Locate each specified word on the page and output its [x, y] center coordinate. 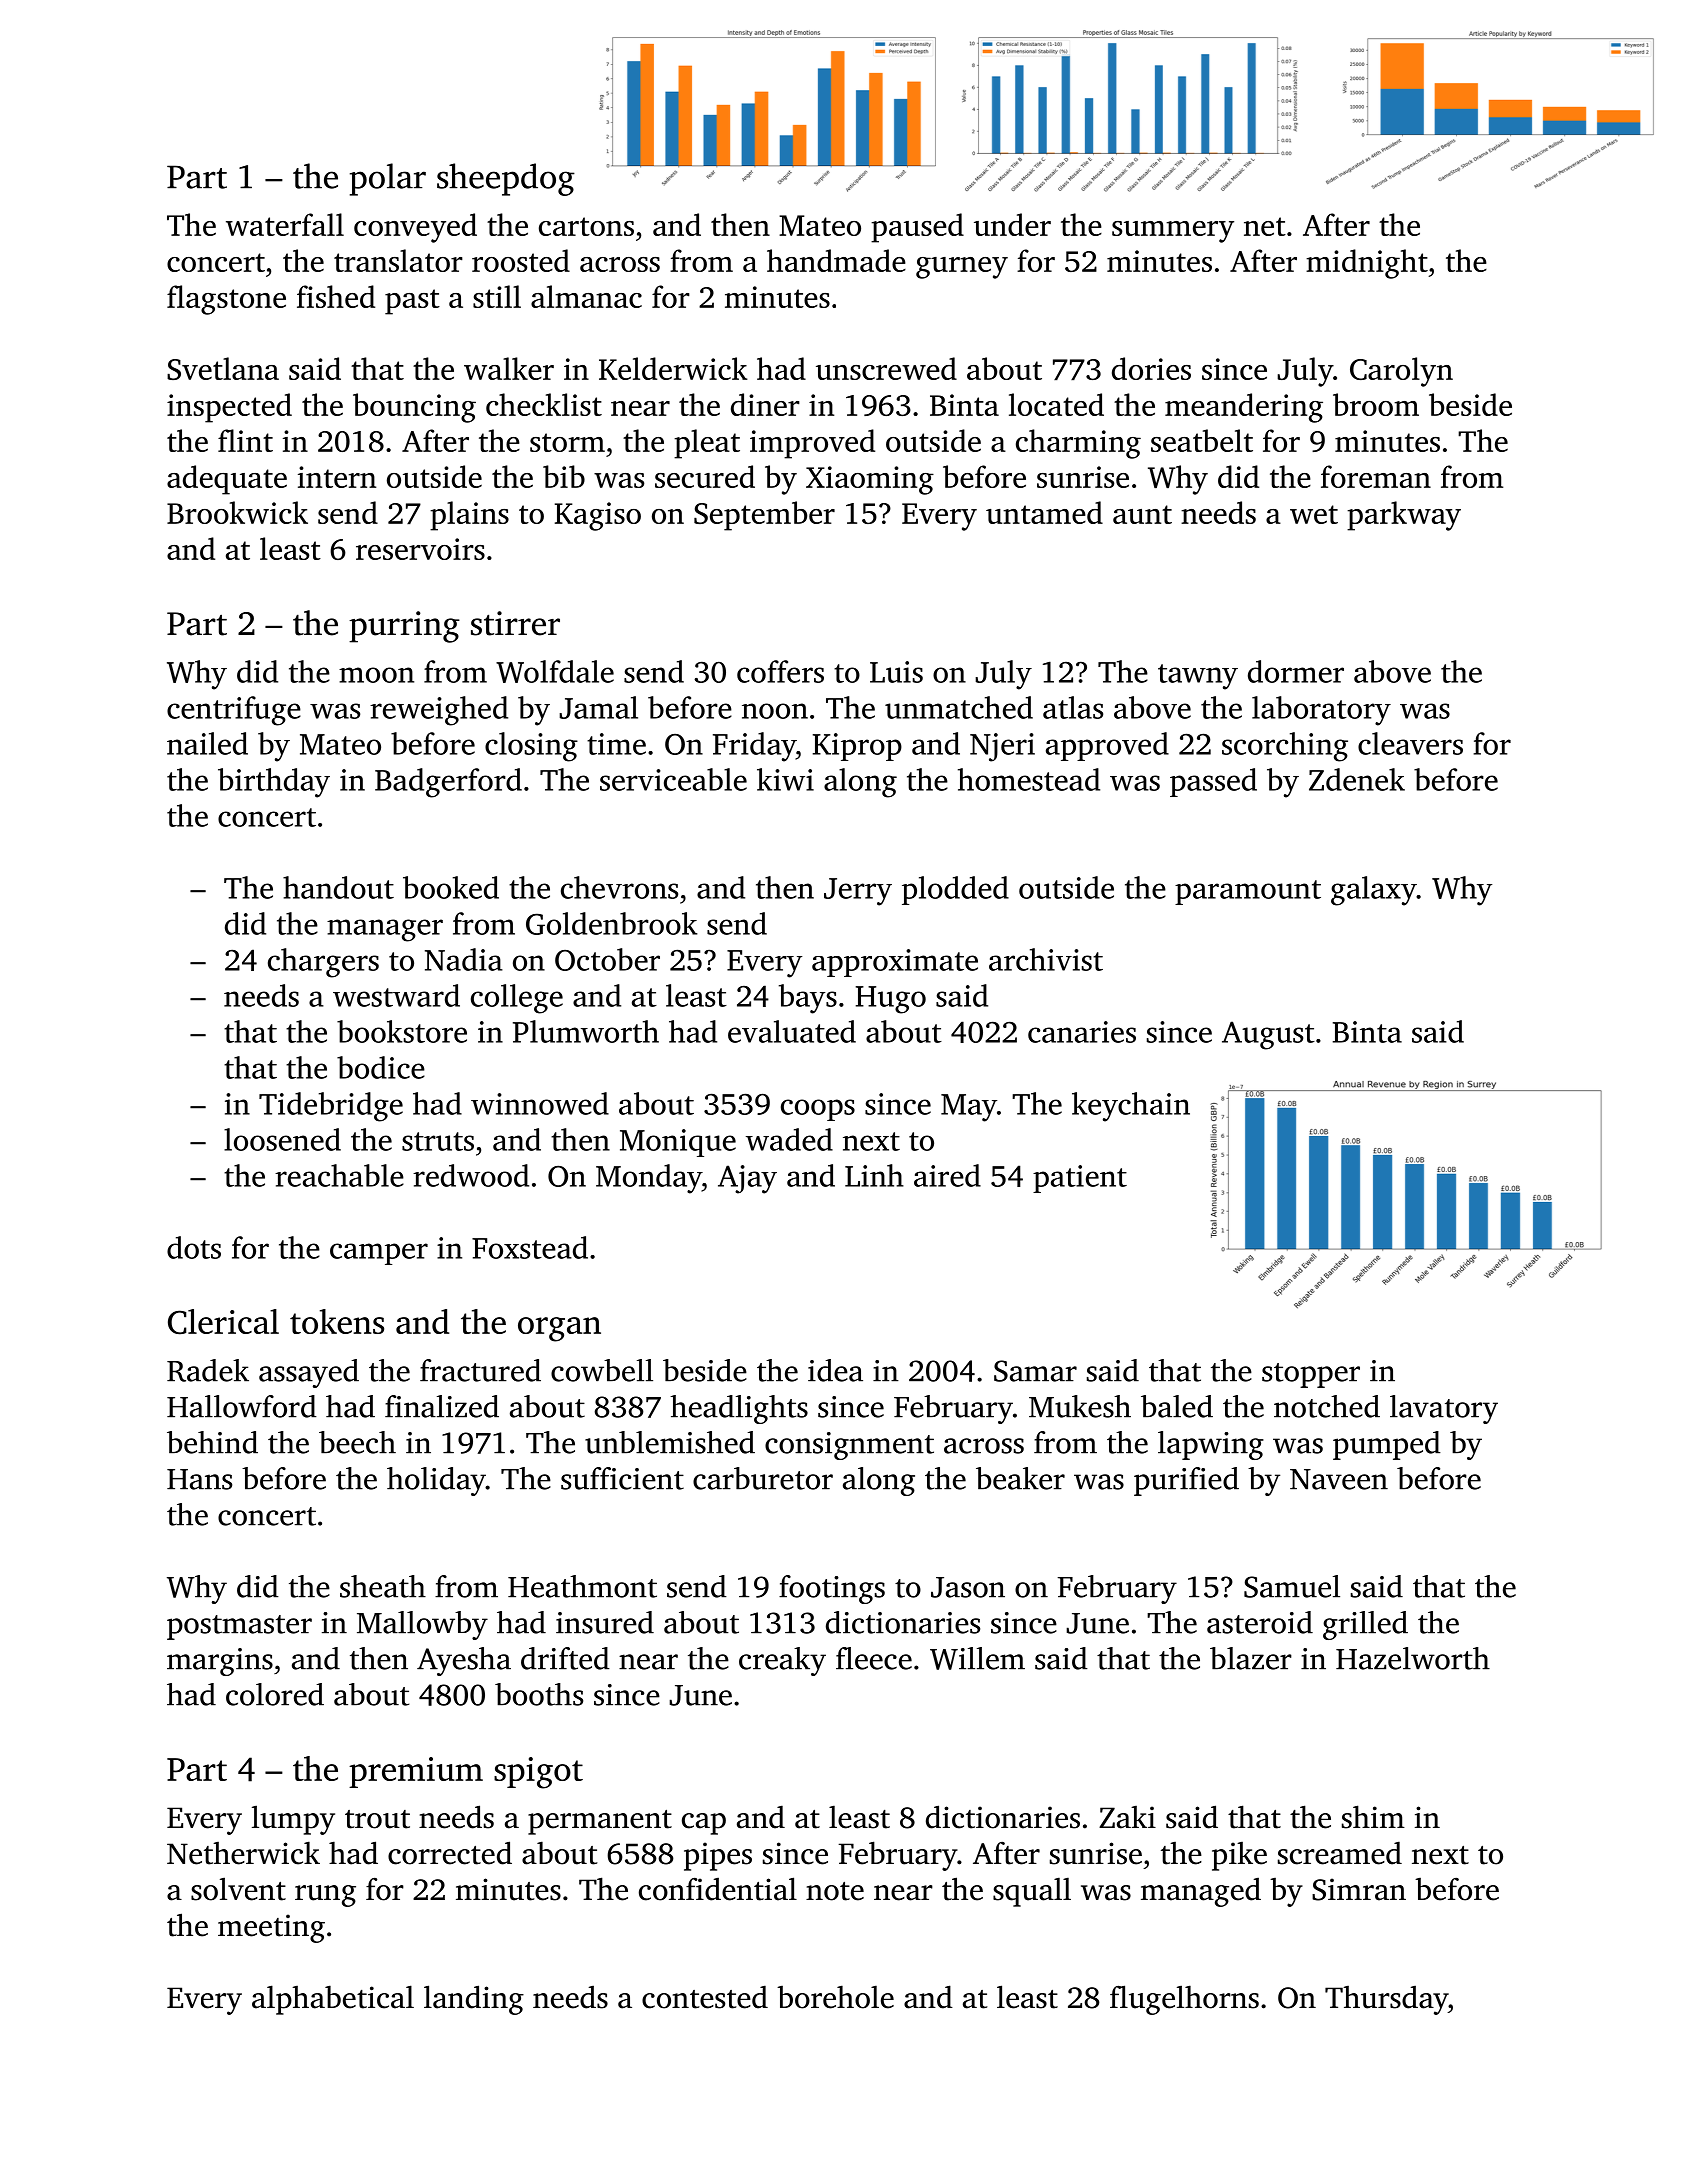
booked [451, 887]
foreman [1376, 476]
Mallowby [422, 1625]
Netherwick [243, 1853]
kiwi [785, 779]
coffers [780, 671]
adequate [227, 480]
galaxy [1374, 891]
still [497, 296]
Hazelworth [1413, 1658]
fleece [874, 1658]
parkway [1404, 516]
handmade [836, 260]
